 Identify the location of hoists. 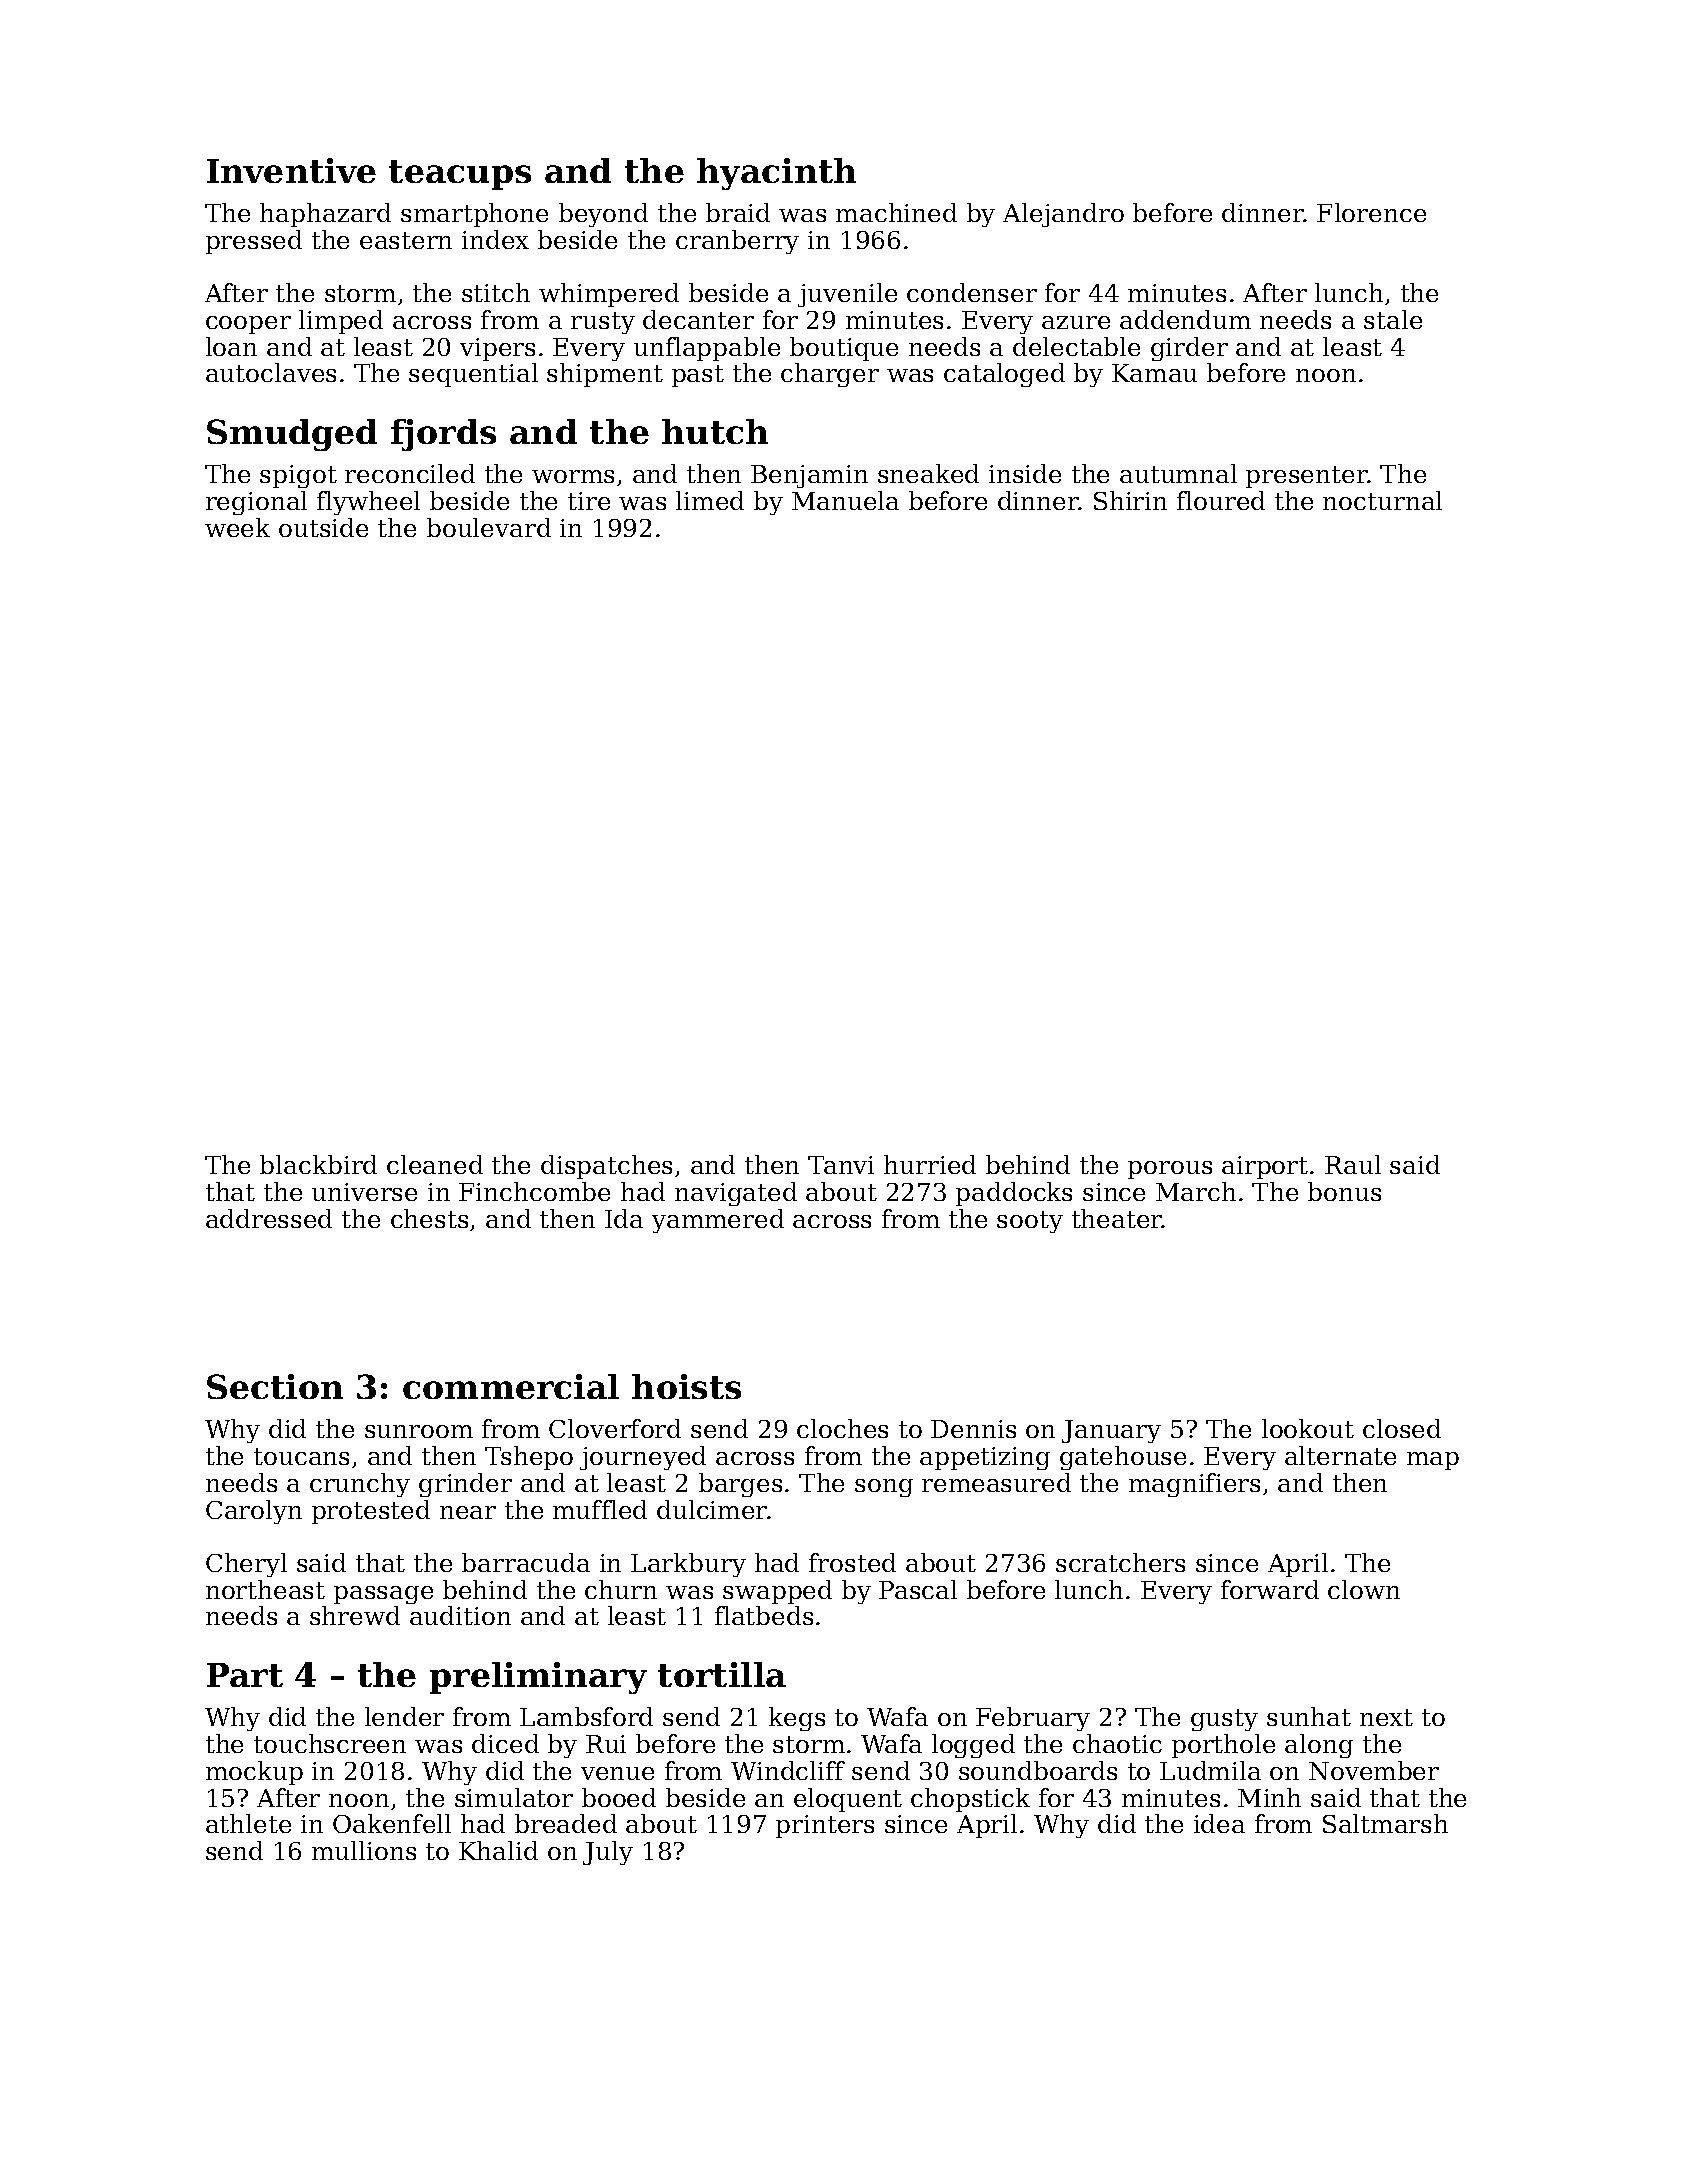
(686, 1386).
